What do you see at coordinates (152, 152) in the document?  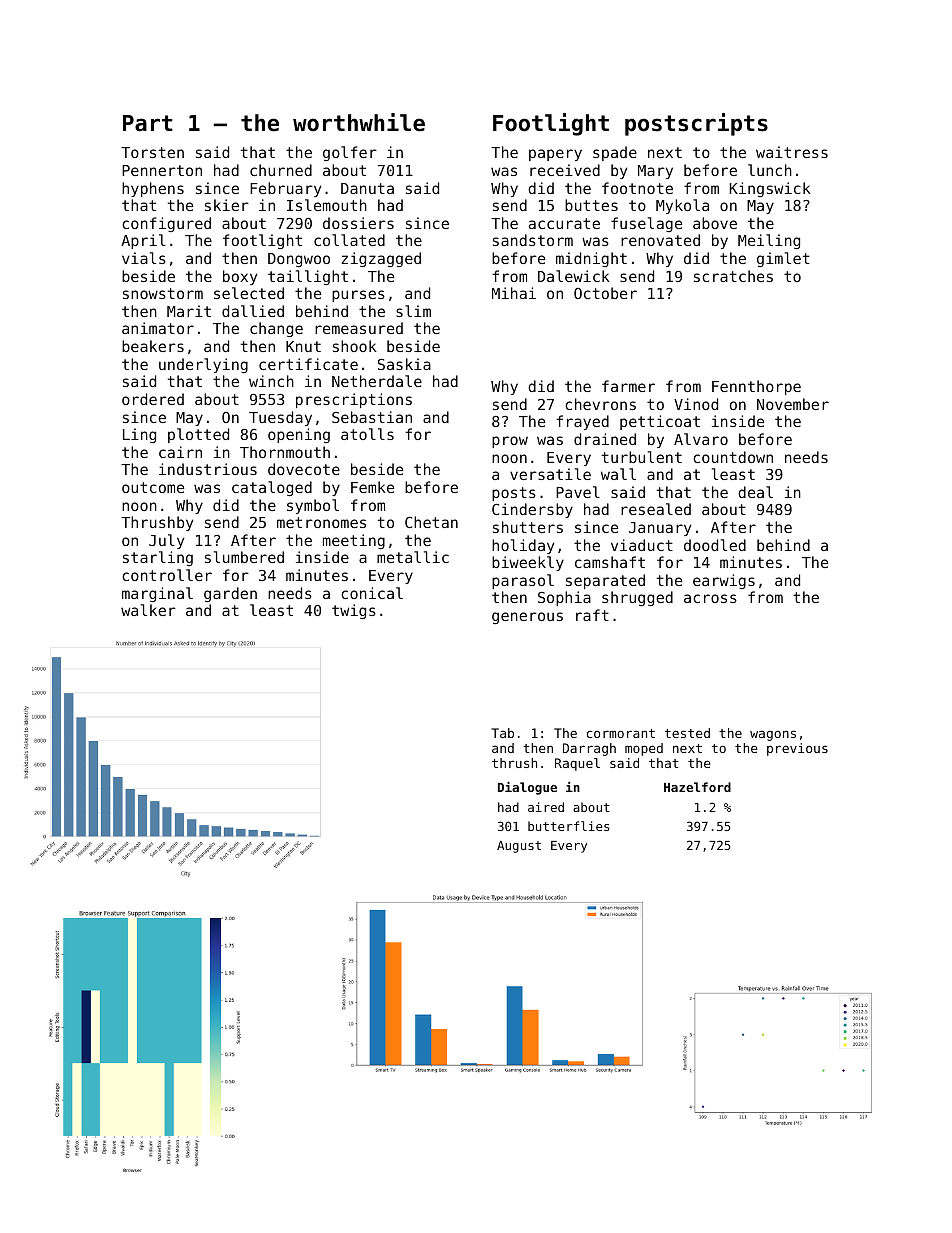 I see `Torsten` at bounding box center [152, 152].
